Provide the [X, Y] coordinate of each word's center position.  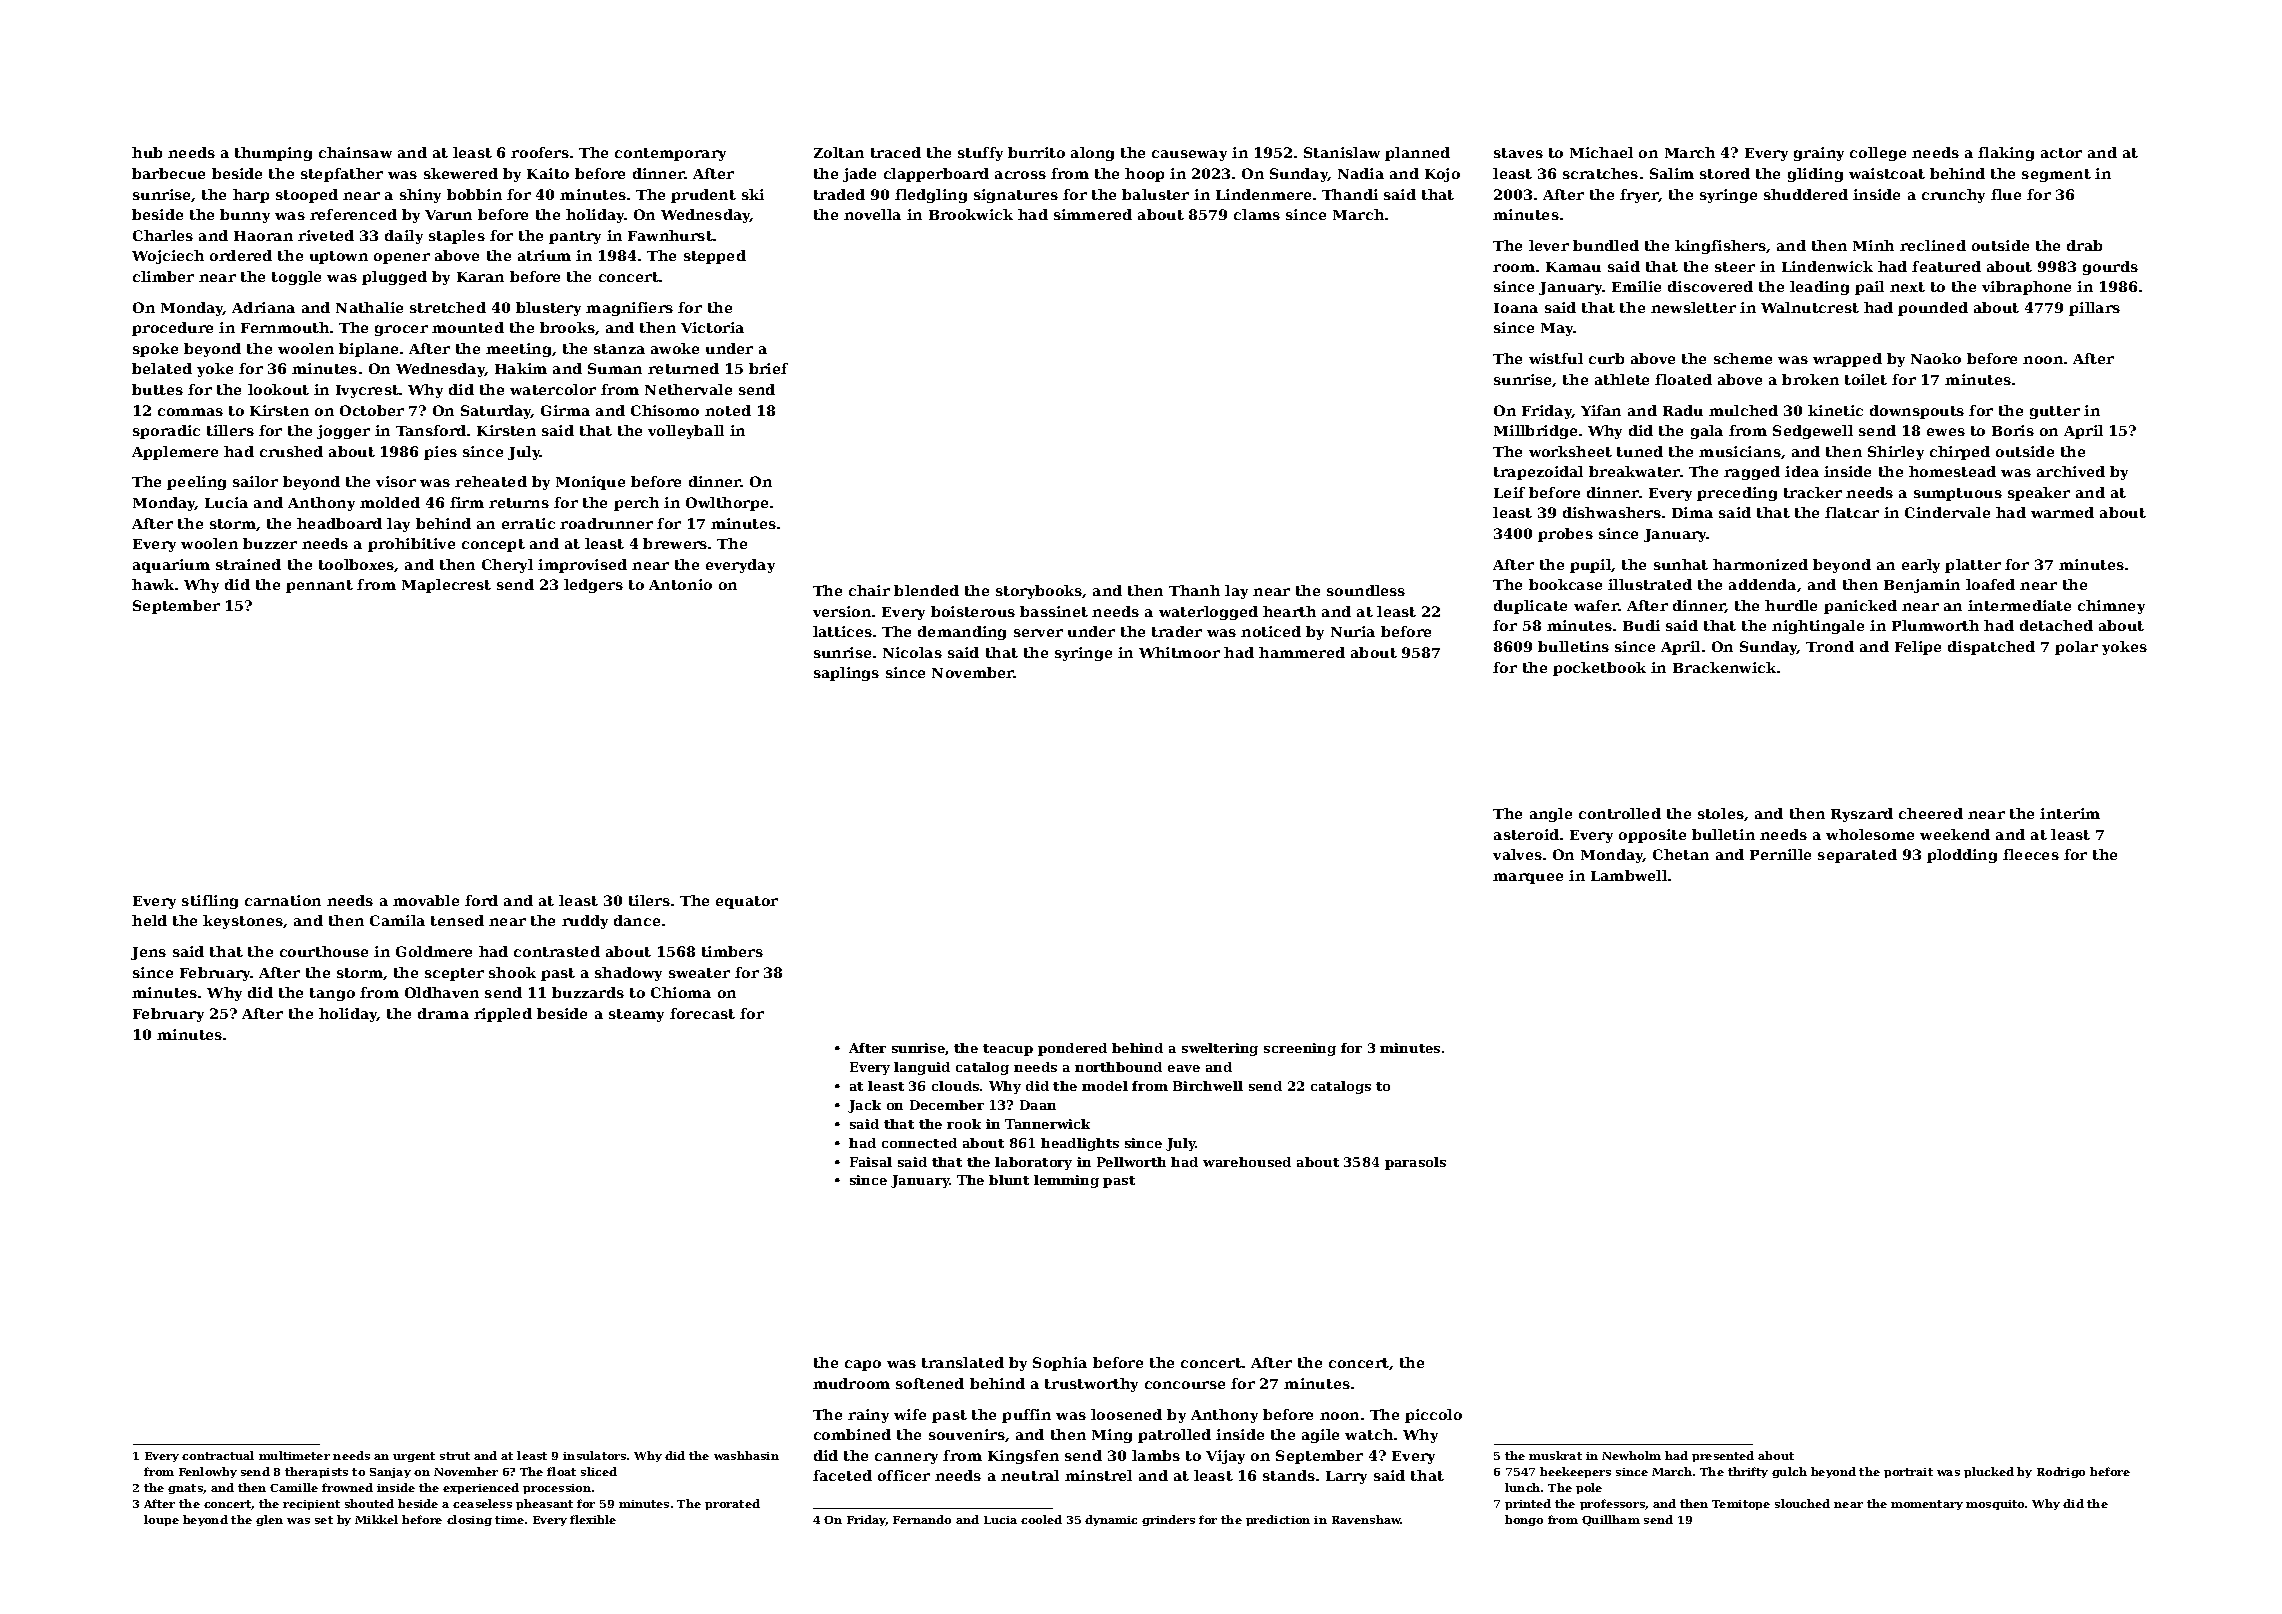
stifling [210, 902]
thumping [273, 154]
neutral [1030, 1475]
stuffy [980, 154]
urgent [414, 1457]
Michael [1601, 152]
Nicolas [912, 652]
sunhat [1681, 564]
